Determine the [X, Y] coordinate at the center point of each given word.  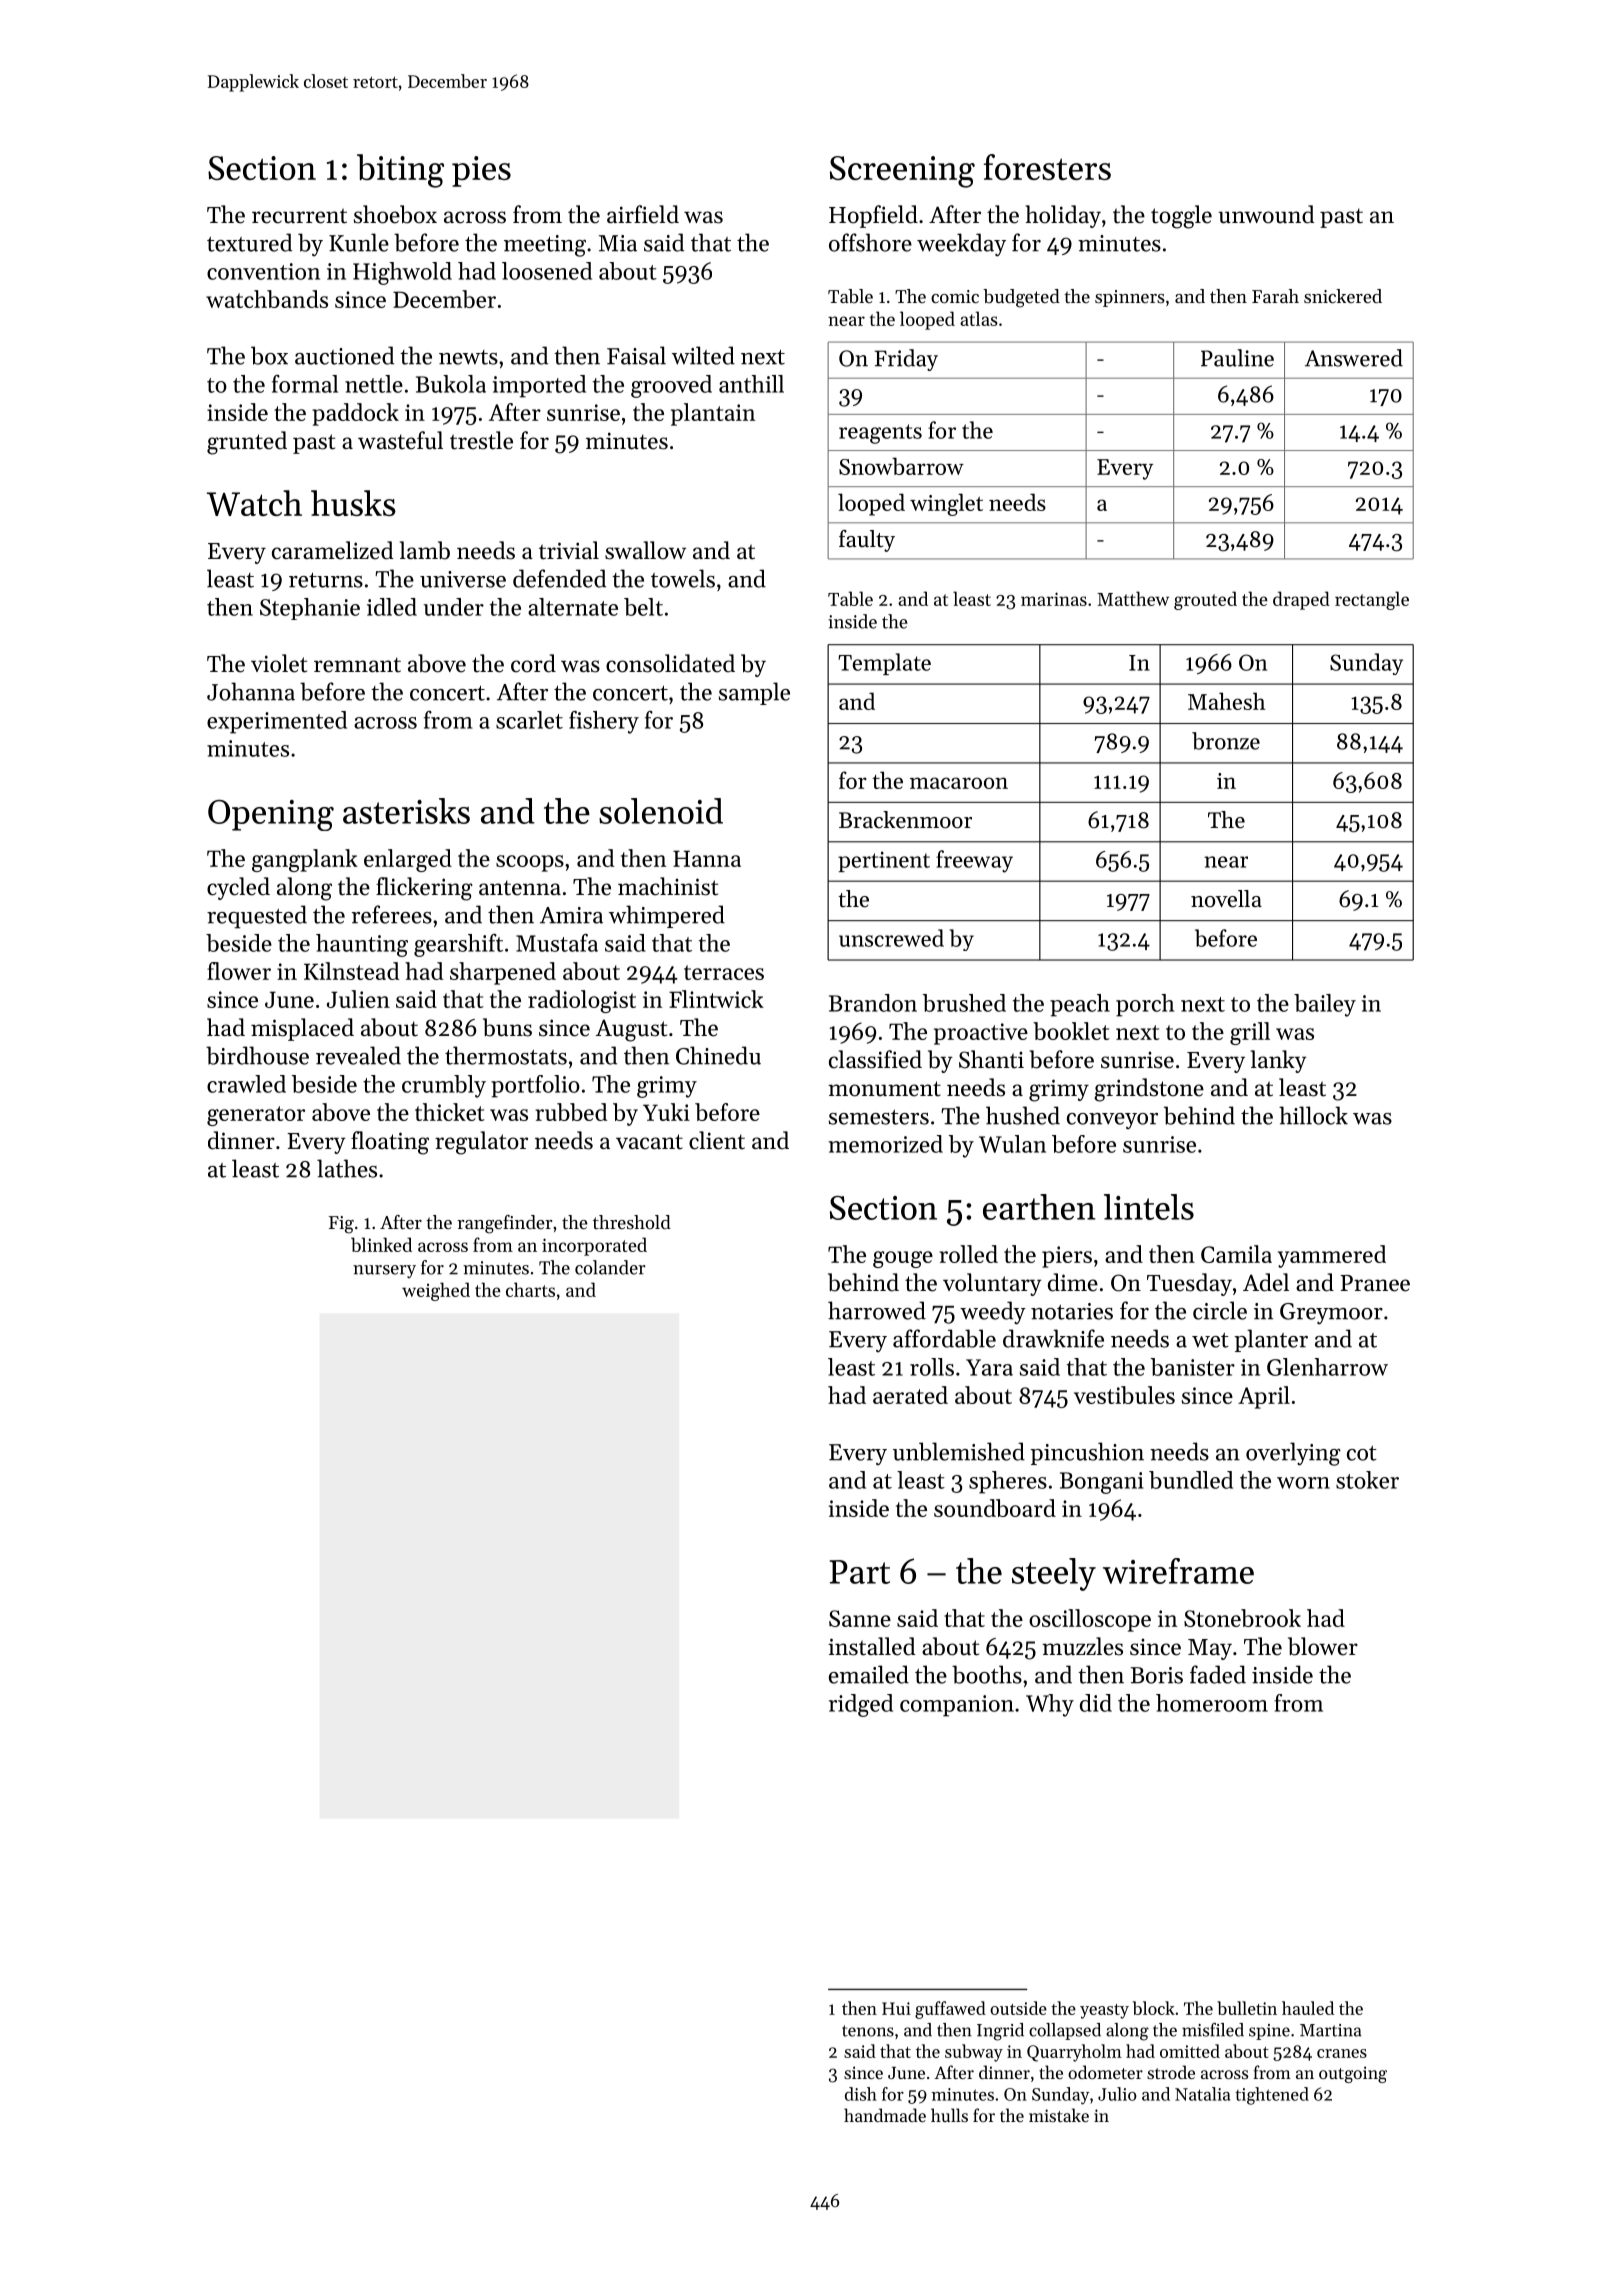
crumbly [444, 1086]
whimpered [667, 916]
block [1154, 2008]
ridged [861, 1705]
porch [1145, 1005]
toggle [1181, 217]
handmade [885, 2115]
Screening [902, 172]
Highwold [402, 273]
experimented [277, 722]
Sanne [860, 1618]
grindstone [1149, 1090]
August [631, 1030]
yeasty [1104, 2011]
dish [861, 2094]
